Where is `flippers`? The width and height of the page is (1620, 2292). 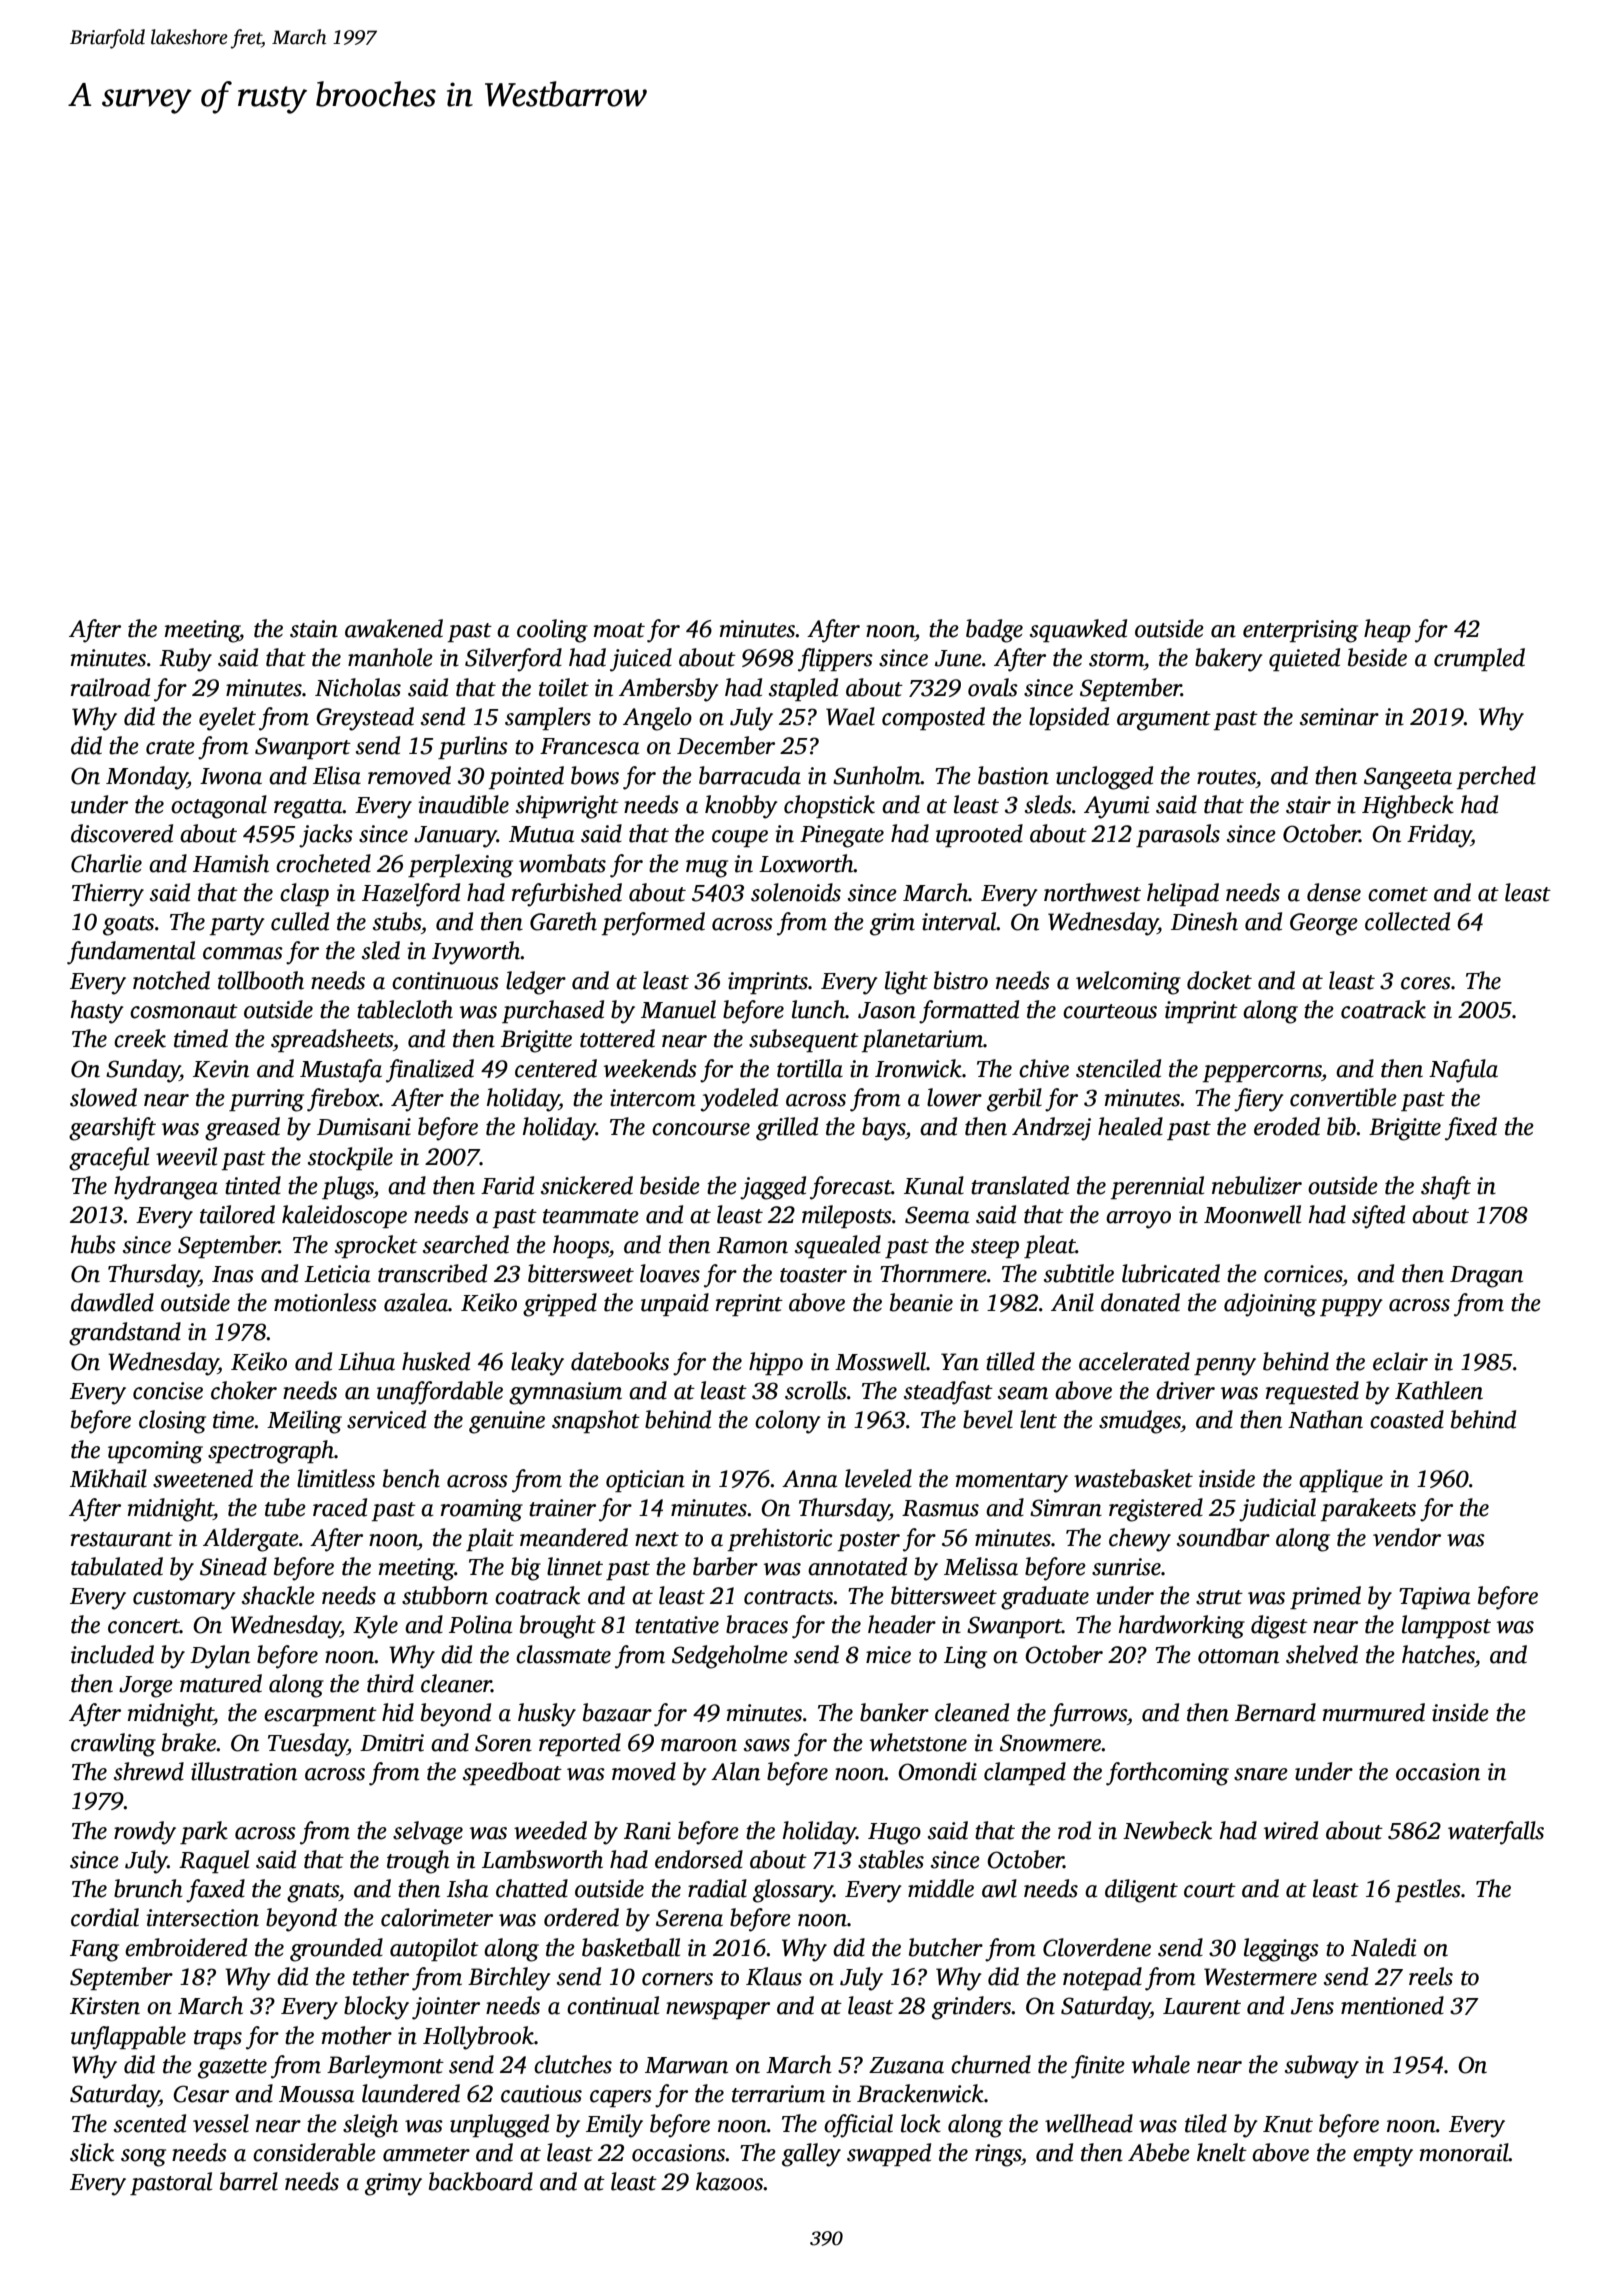 flippers is located at coordinates (835, 660).
